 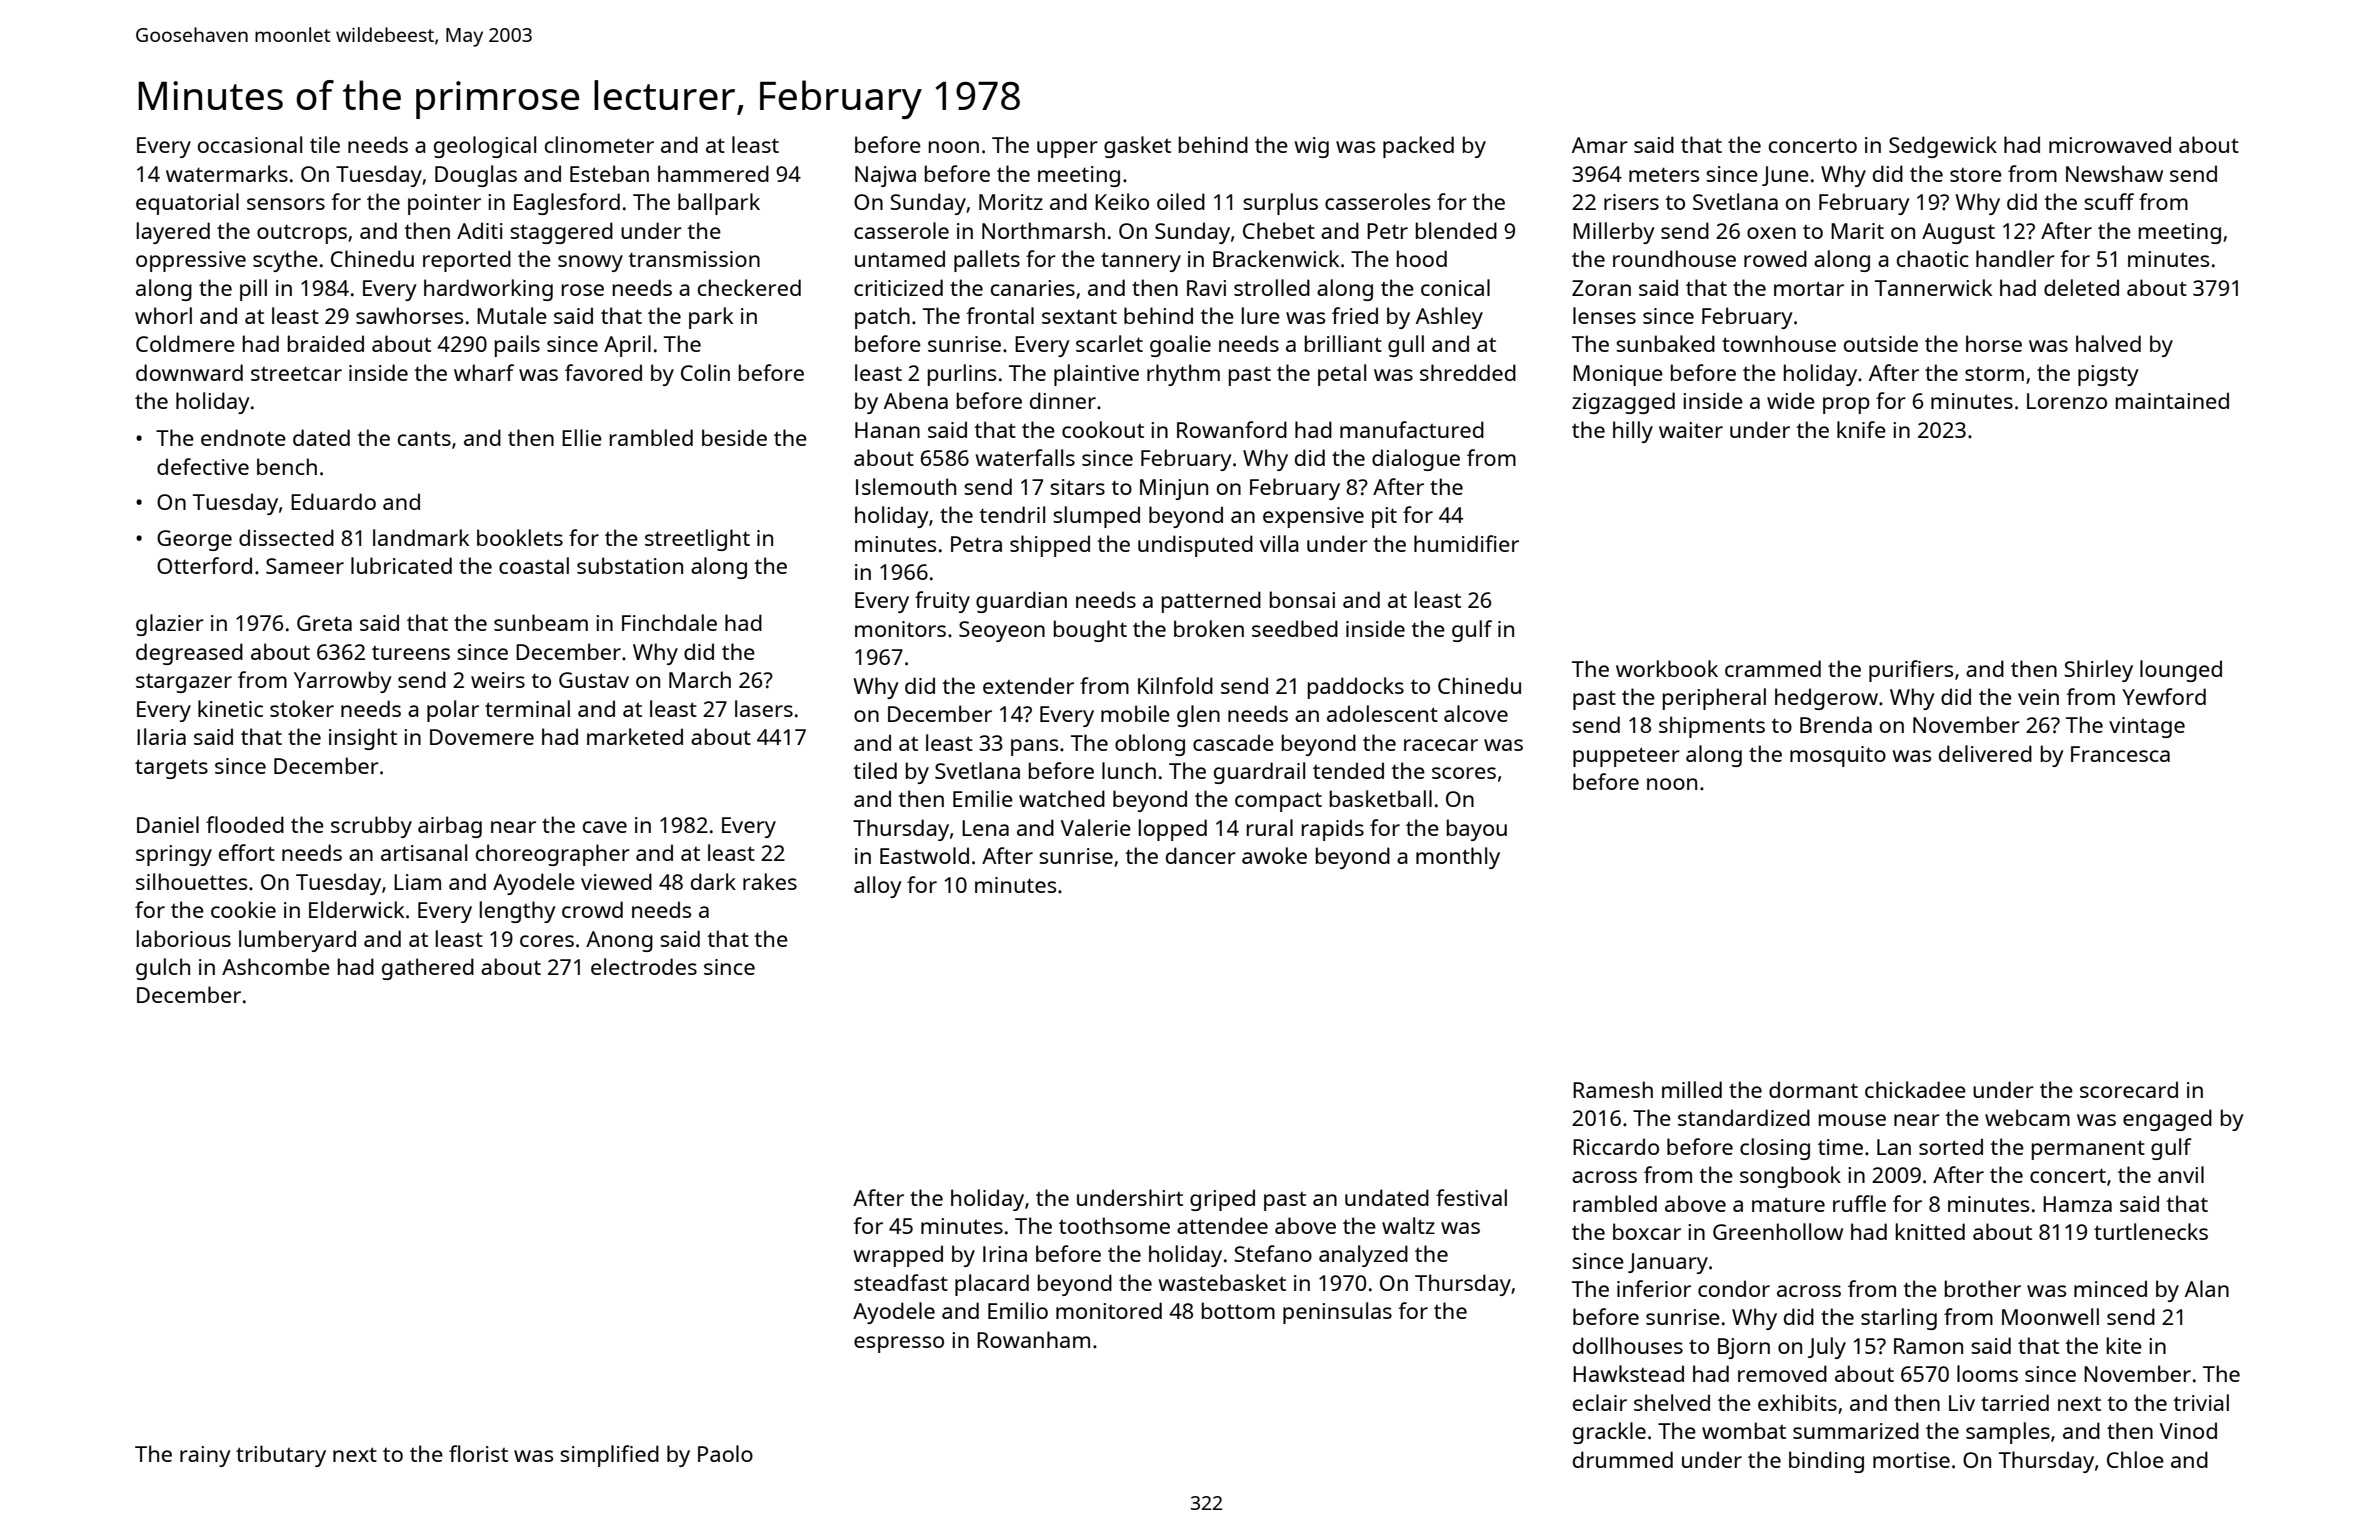 I want to click on steadfast, so click(x=901, y=1282).
